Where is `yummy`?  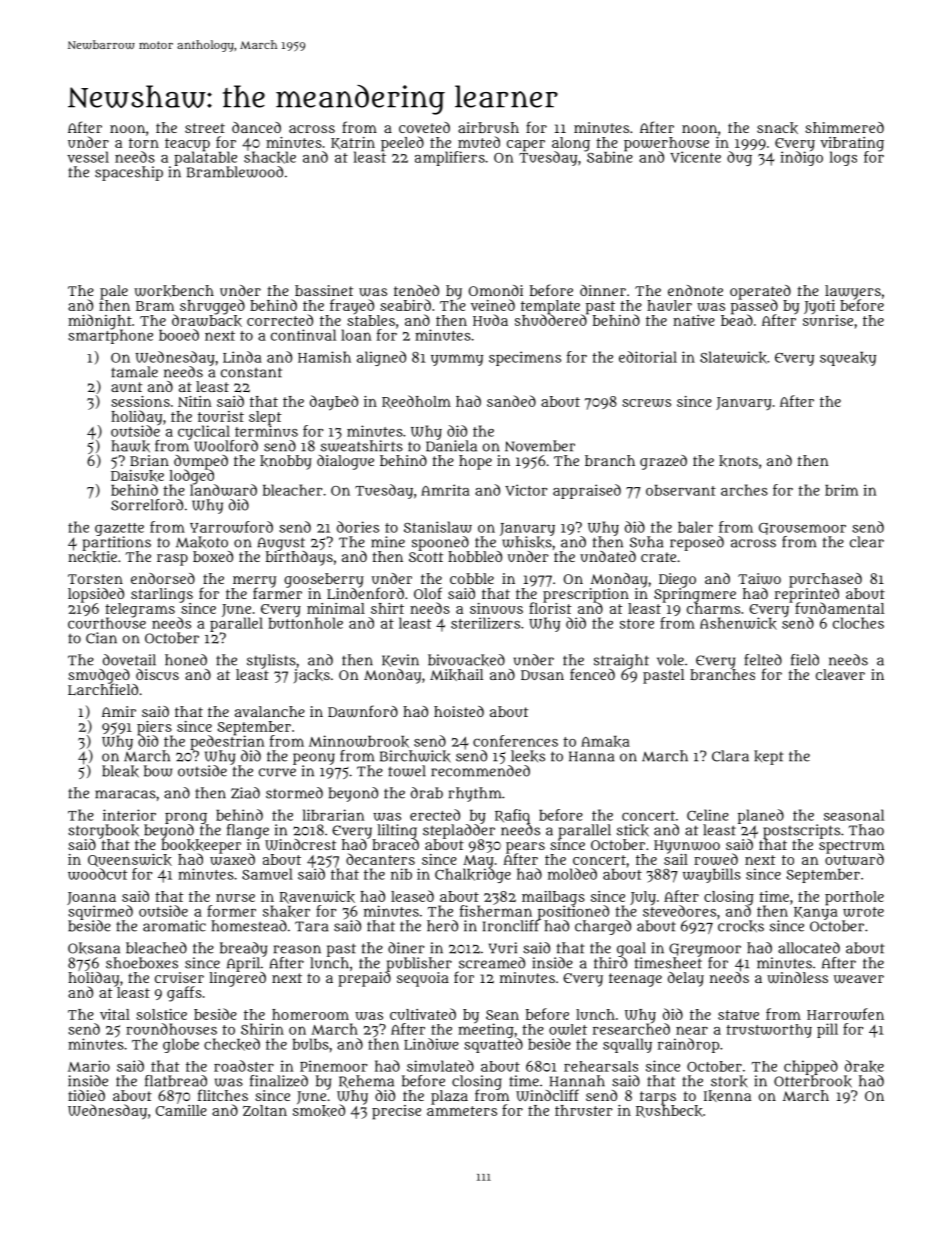 yummy is located at coordinates (457, 360).
